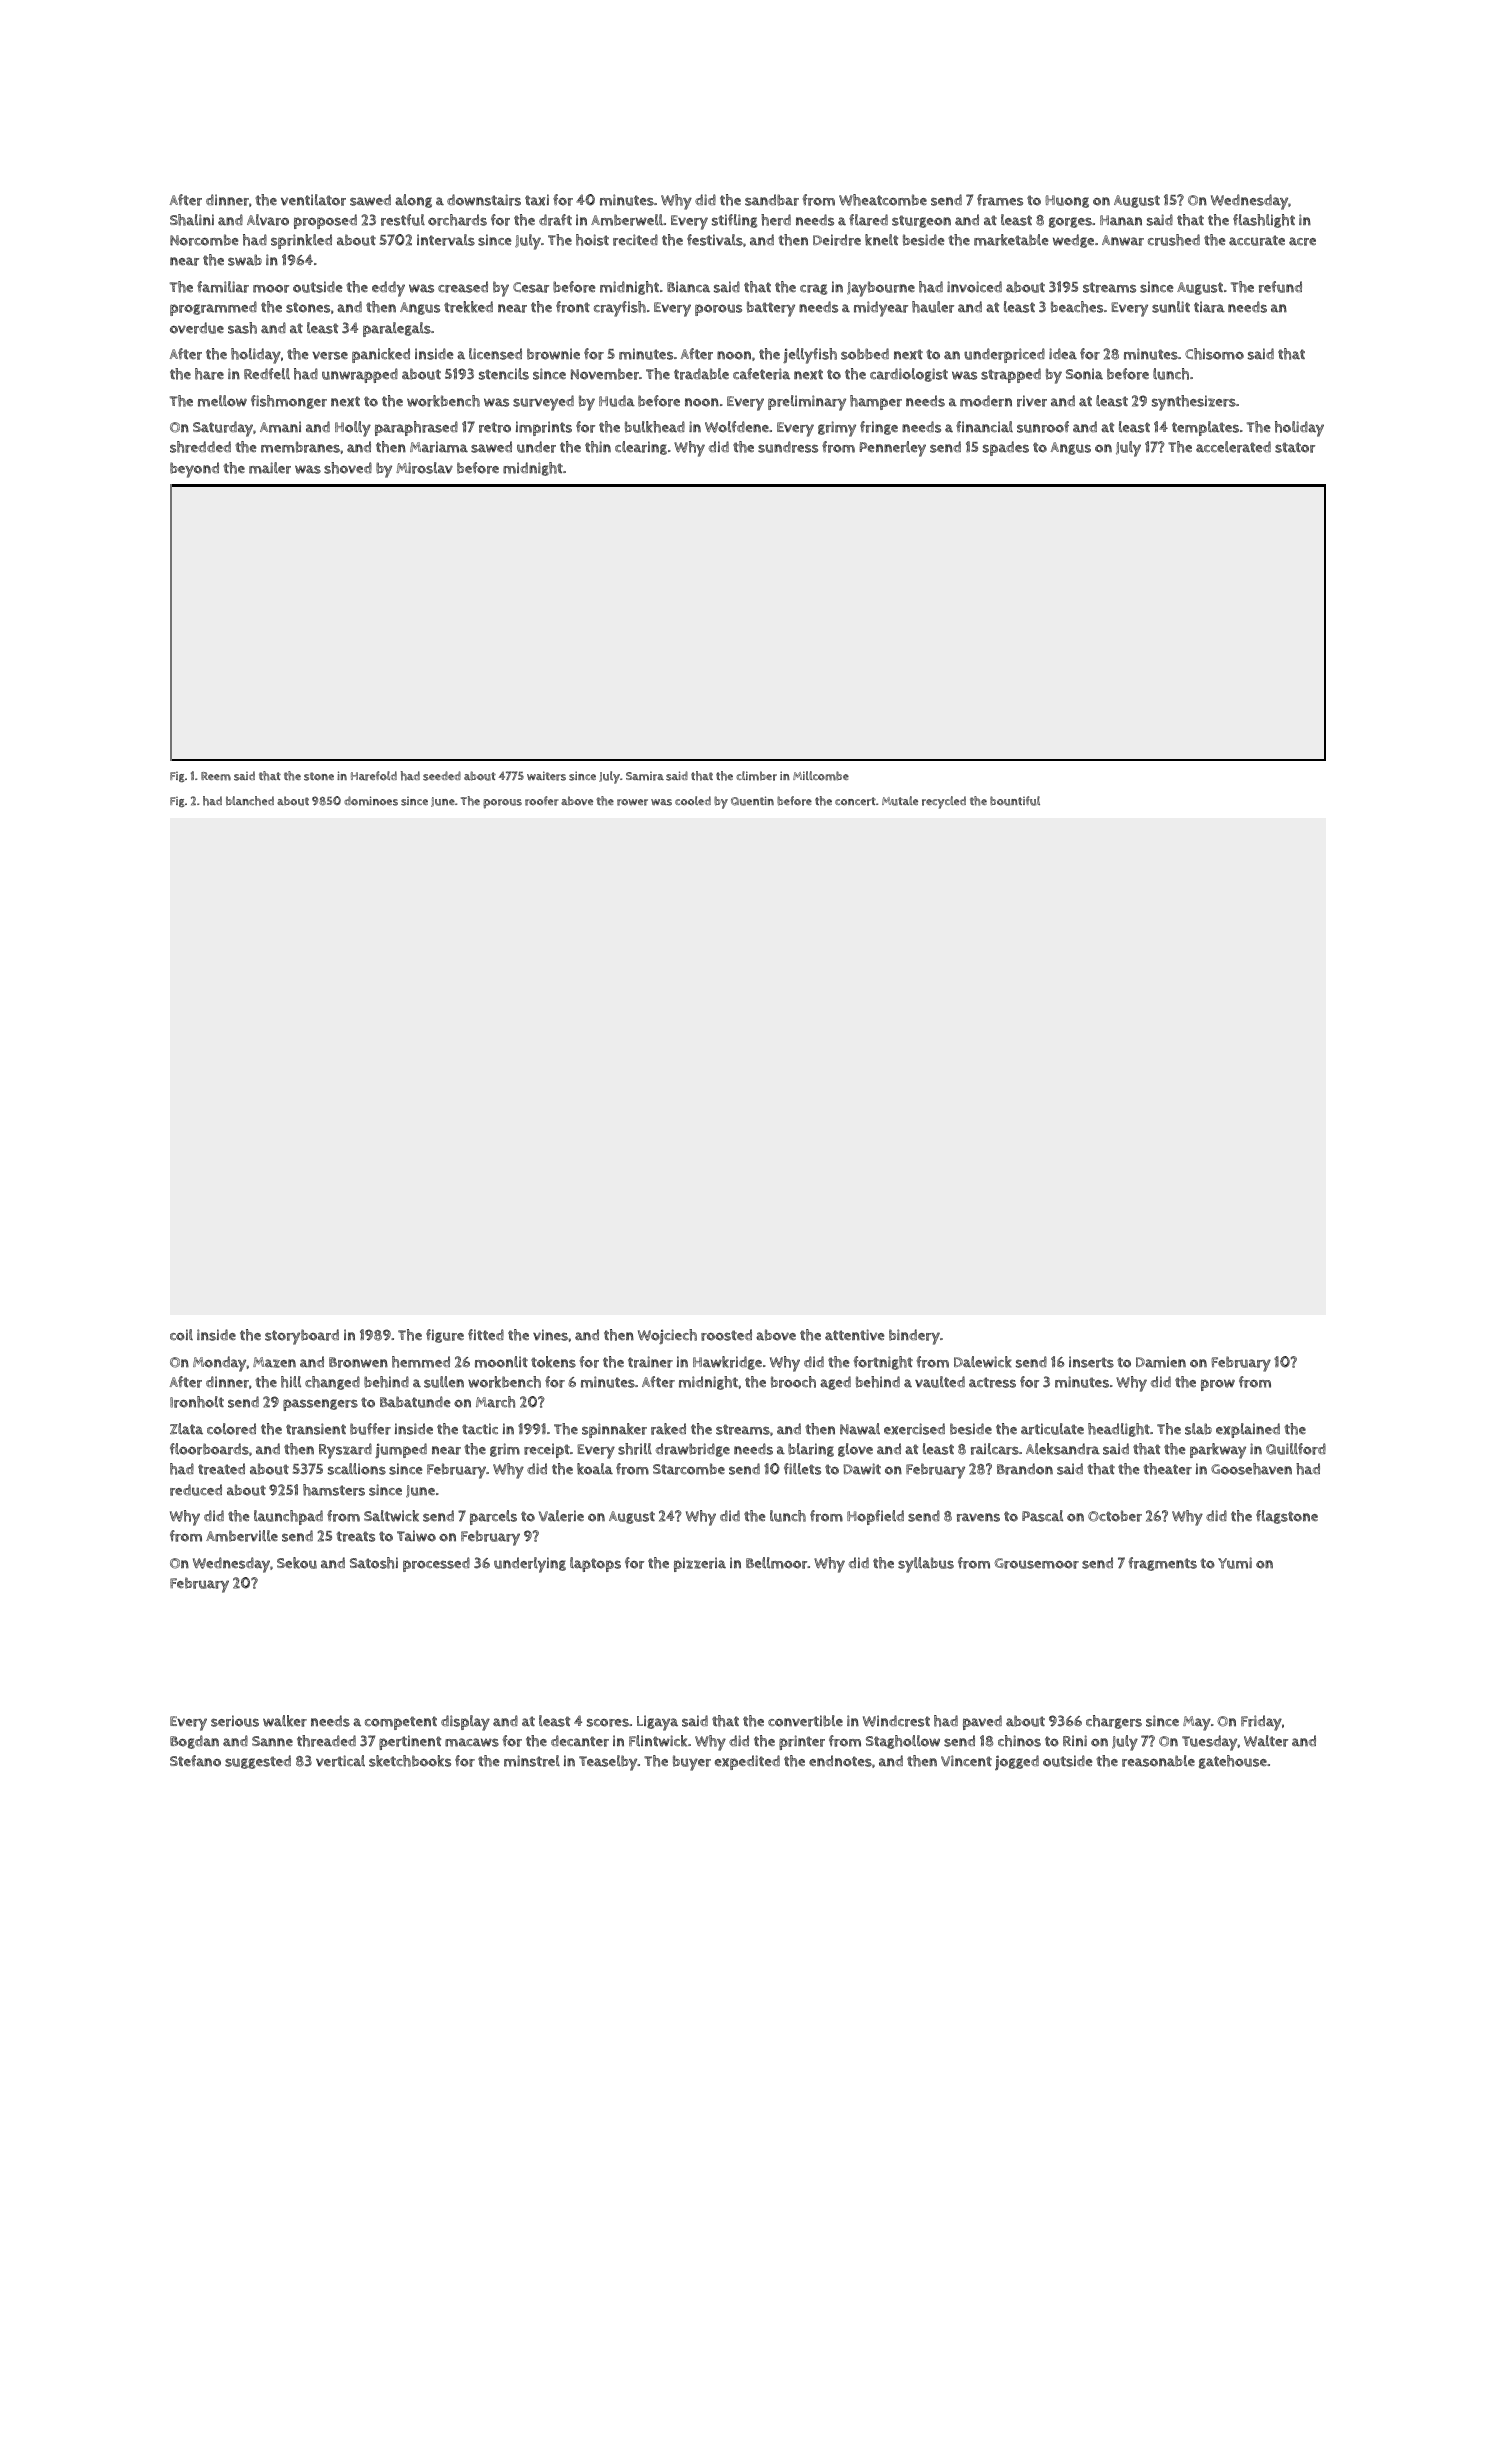 Image resolution: width=1496 pixels, height=2464 pixels. Describe the element at coordinates (692, 1763) in the page. I see `buyer` at that location.
